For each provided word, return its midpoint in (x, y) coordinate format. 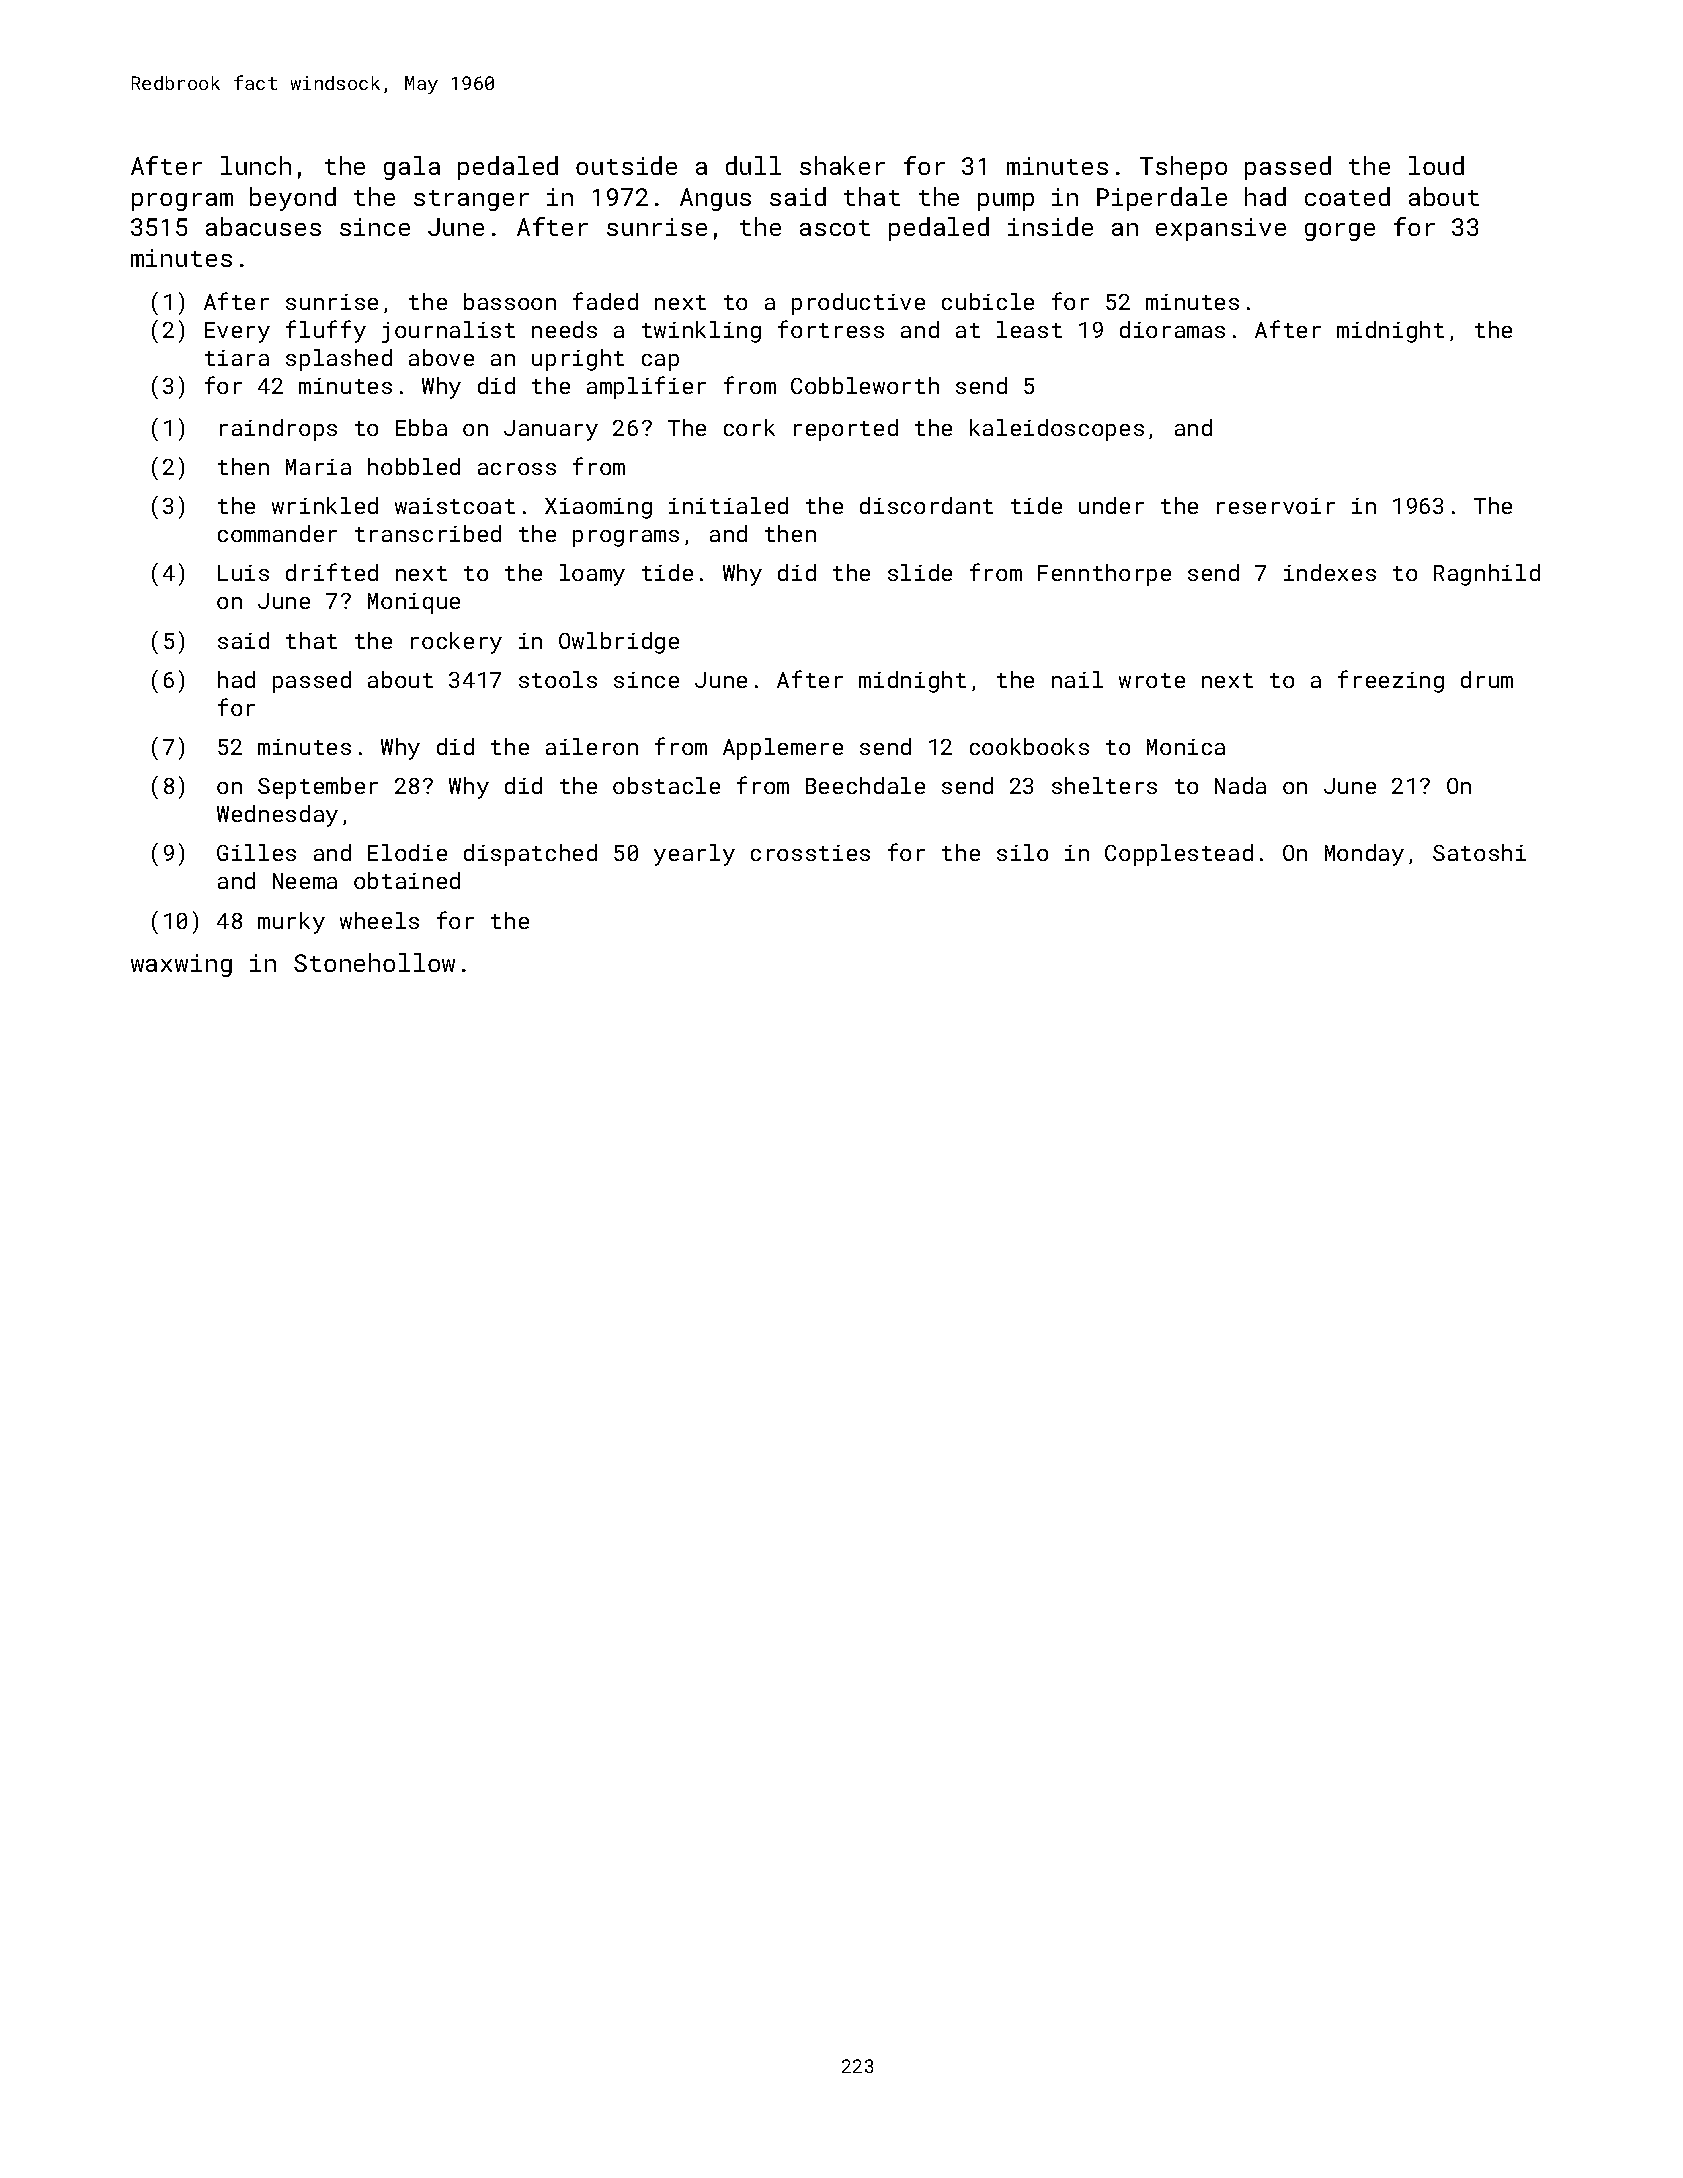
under (1111, 505)
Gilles (256, 852)
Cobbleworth (865, 385)
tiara (237, 358)
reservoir (1276, 506)
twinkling (701, 332)
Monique (414, 603)
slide (920, 572)
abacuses (263, 226)
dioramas (1172, 329)
